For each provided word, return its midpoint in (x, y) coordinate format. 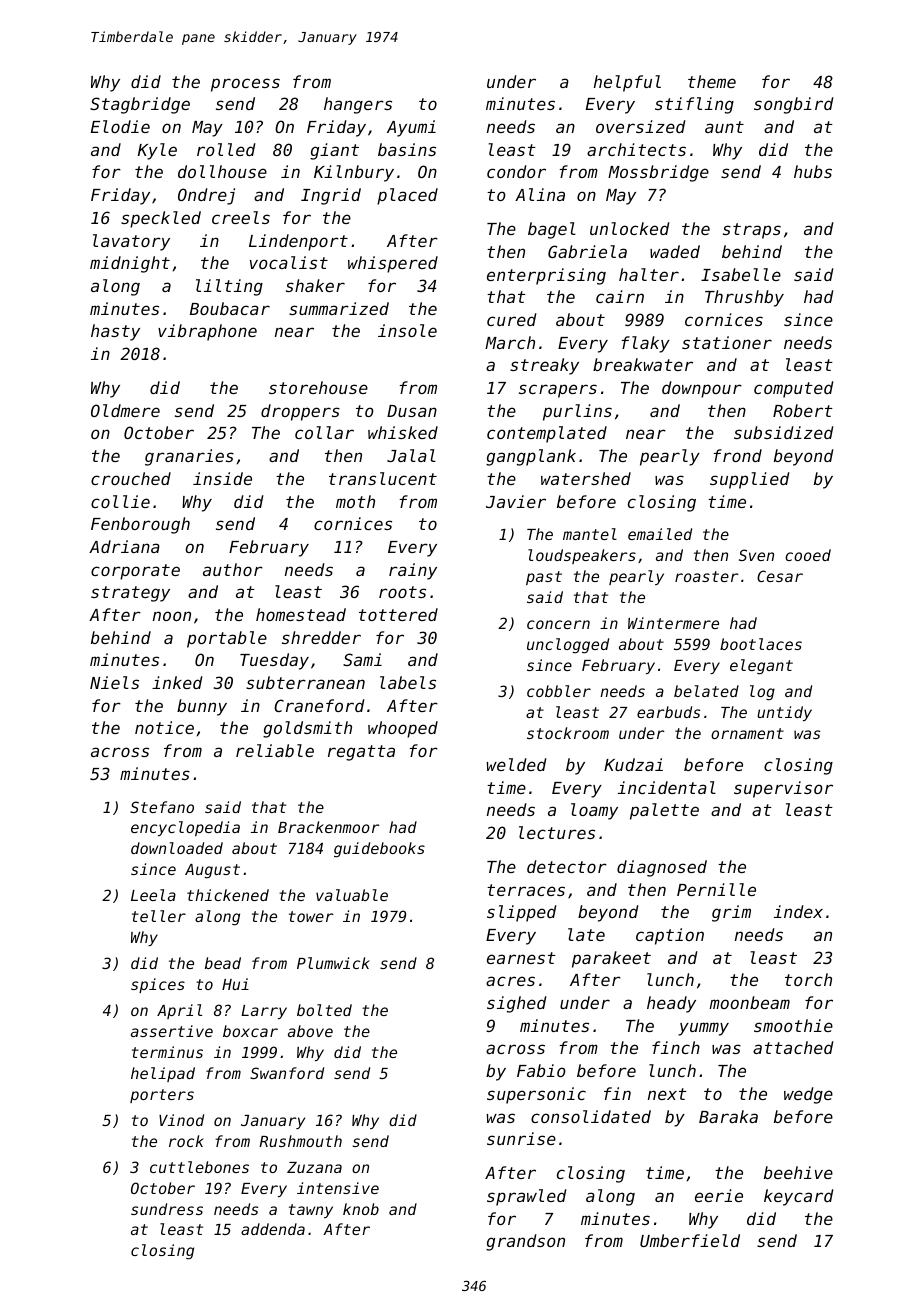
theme (712, 81)
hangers (358, 105)
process (245, 85)
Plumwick (333, 963)
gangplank (531, 457)
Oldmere (125, 410)
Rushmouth (300, 1141)
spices (158, 985)
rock (186, 1141)
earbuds (668, 712)
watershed (586, 478)
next (667, 1094)
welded (517, 764)
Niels (114, 682)
